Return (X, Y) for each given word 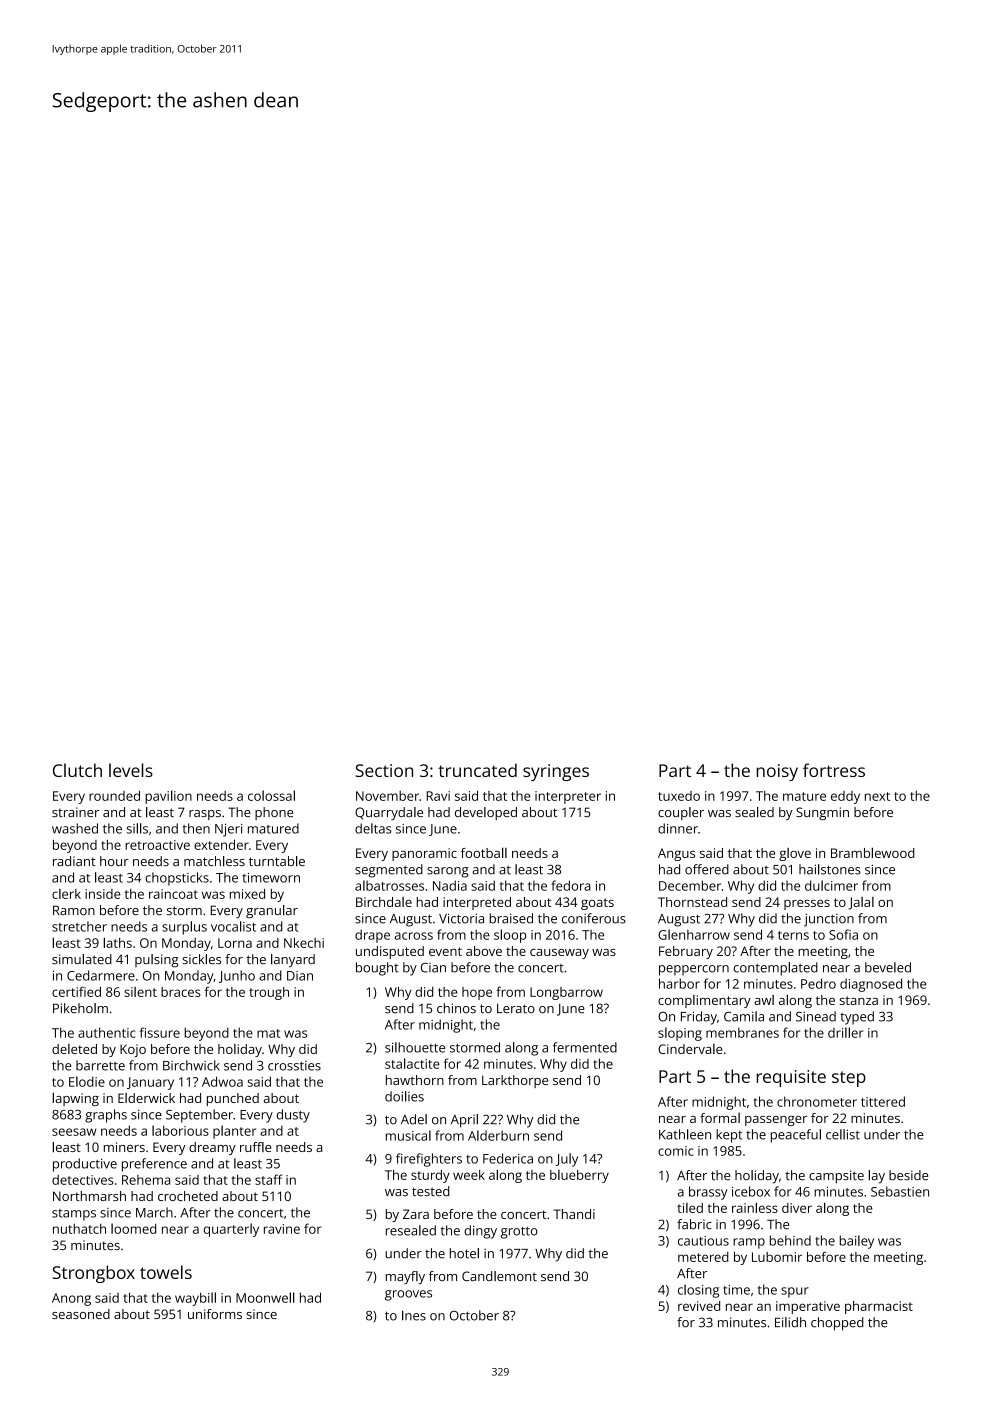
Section (384, 770)
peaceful (796, 1136)
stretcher (79, 926)
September (199, 1116)
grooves (408, 1295)
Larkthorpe (515, 1081)
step (849, 1079)
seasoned (81, 1314)
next (877, 796)
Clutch (77, 770)
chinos (456, 1008)
